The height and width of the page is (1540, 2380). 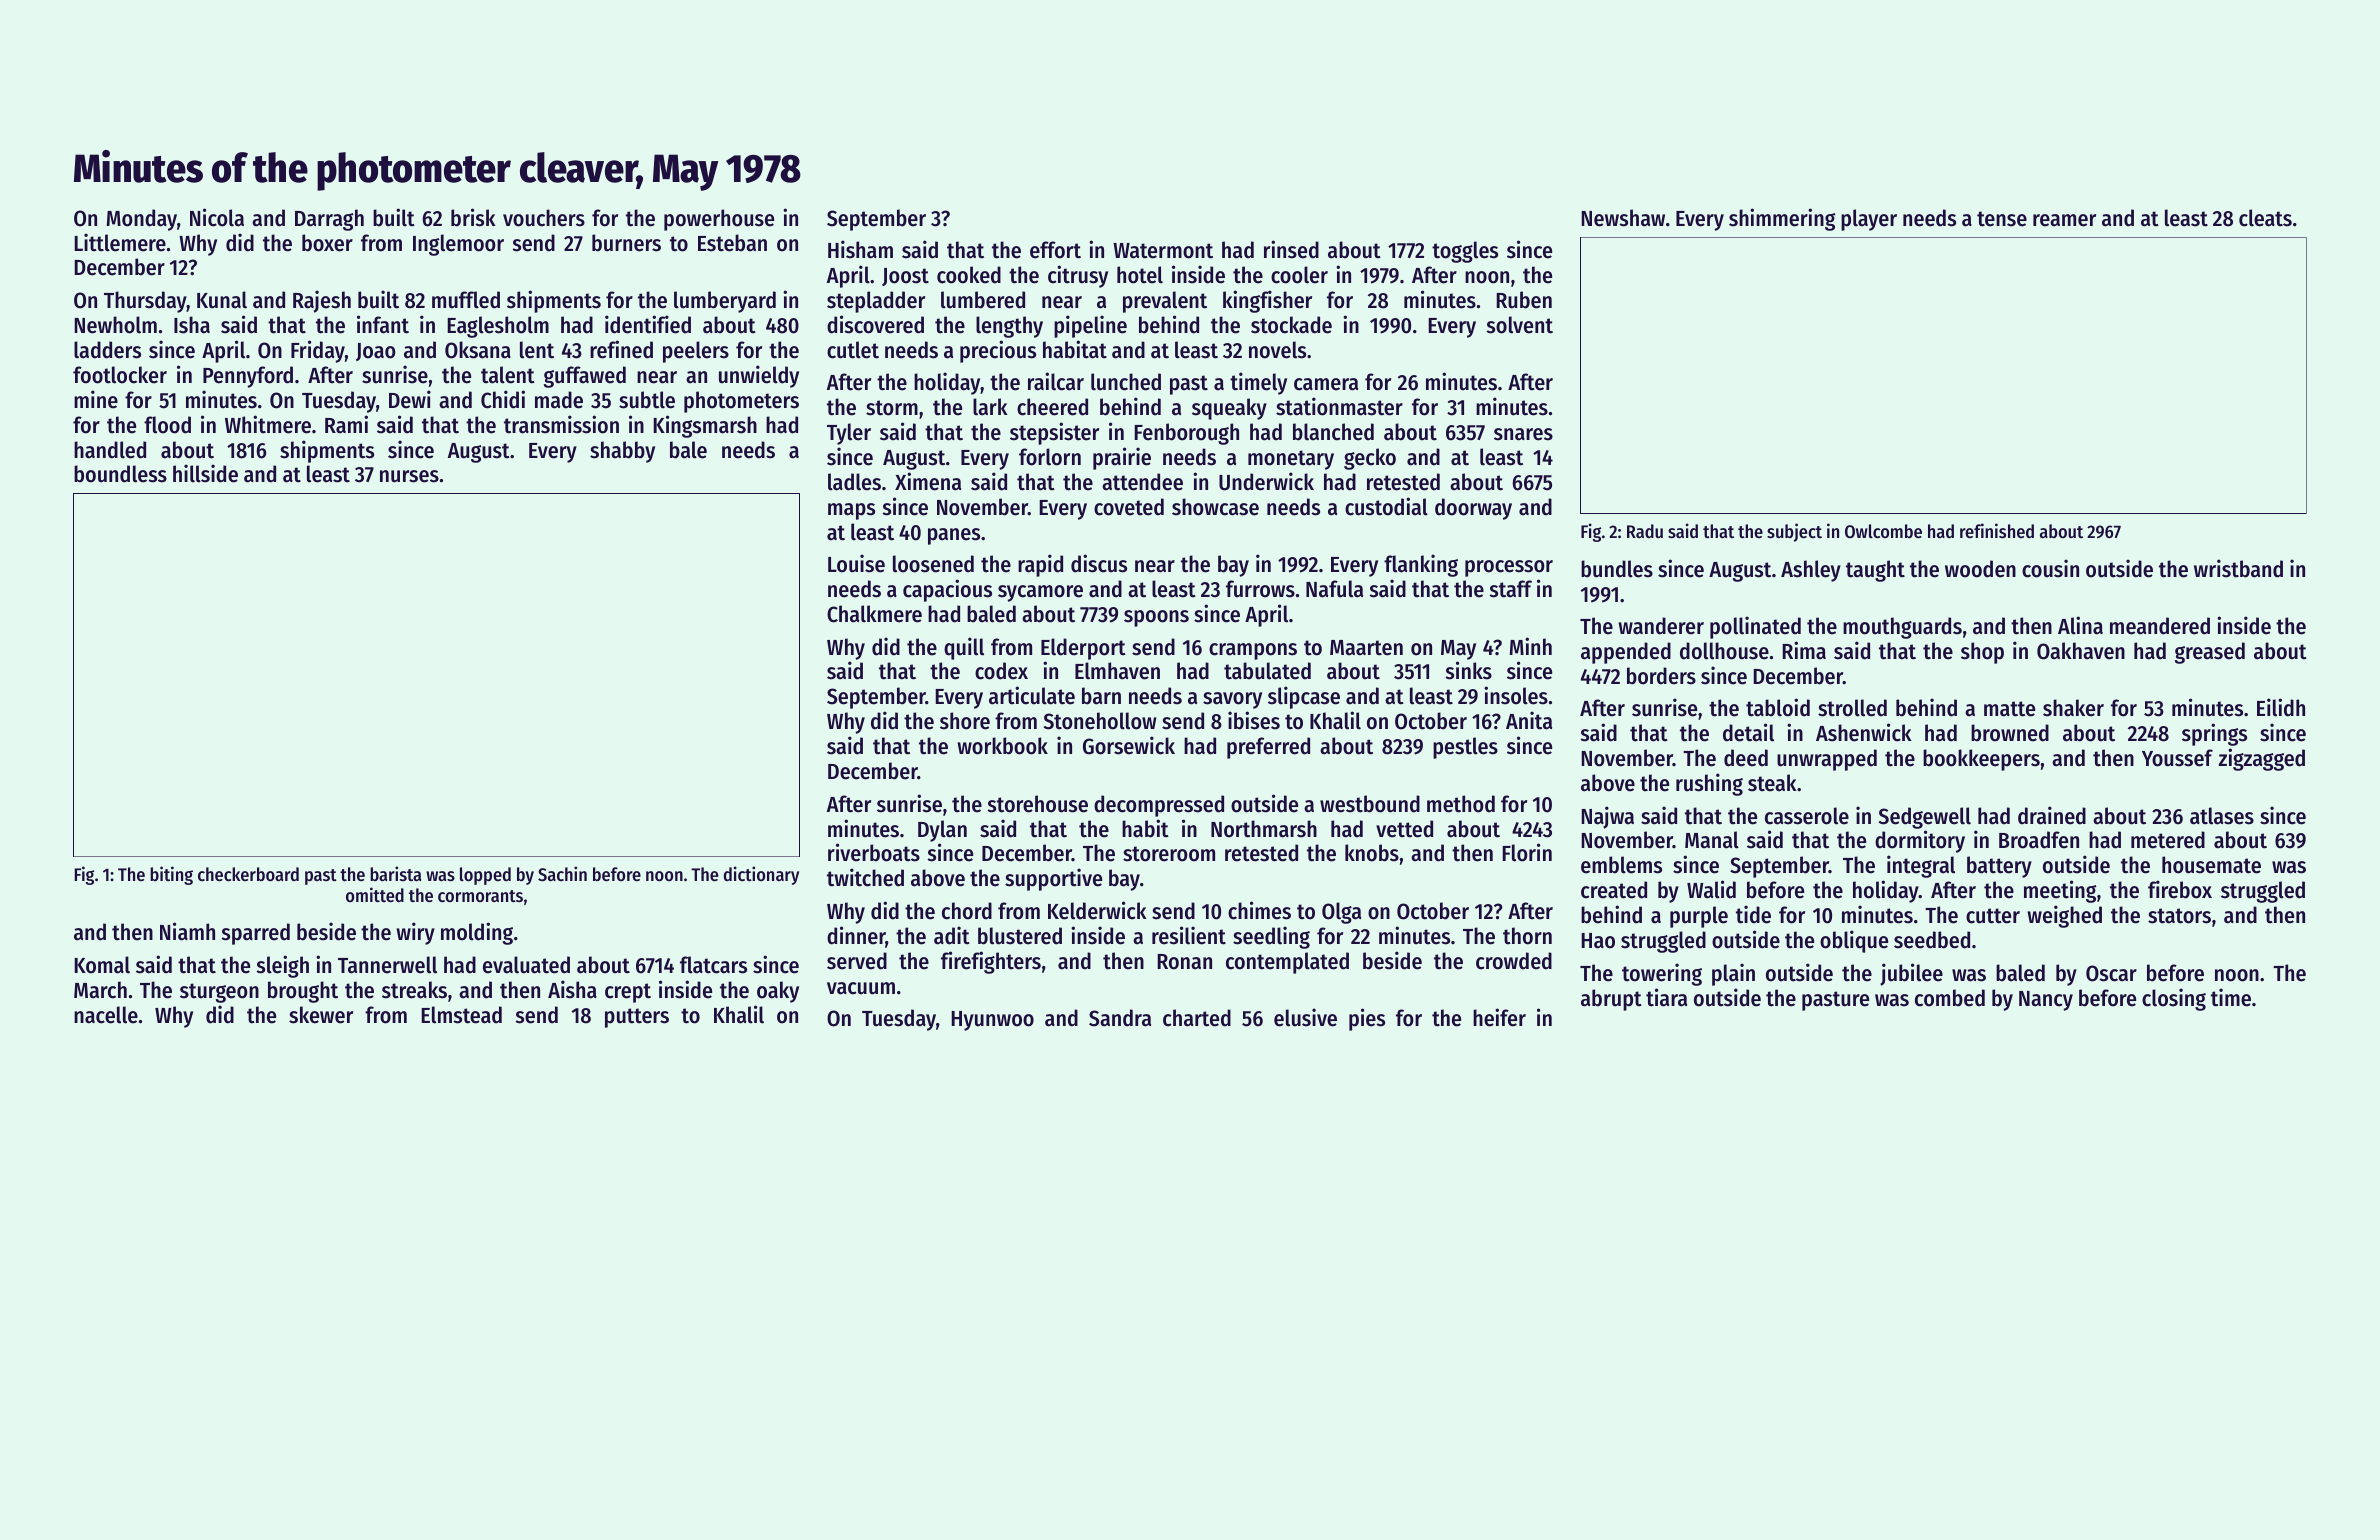 What do you see at coordinates (2174, 999) in the page?
I see `closing` at bounding box center [2174, 999].
